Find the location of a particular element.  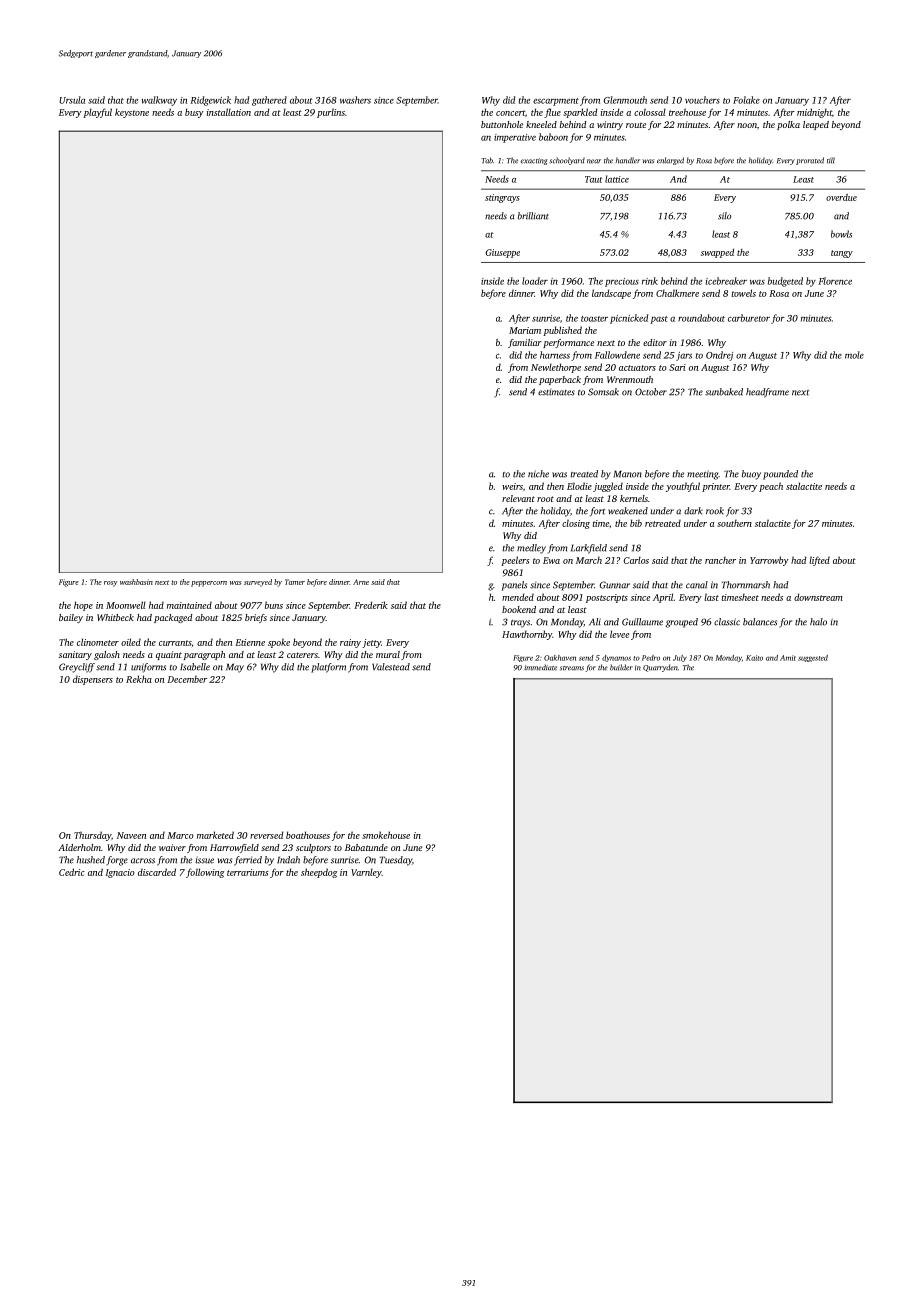

balances is located at coordinates (760, 622).
